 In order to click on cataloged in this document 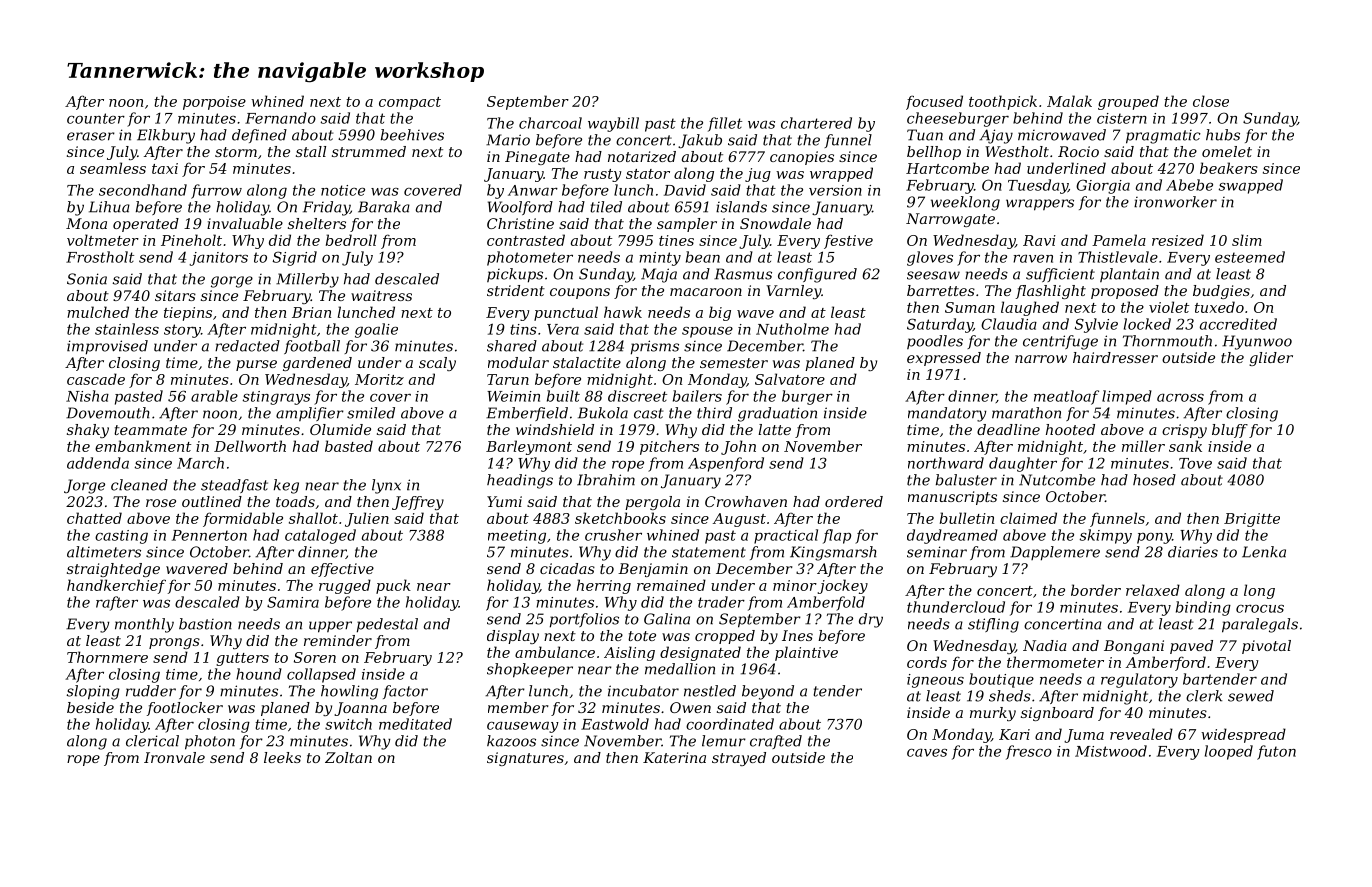, I will do `click(320, 536)`.
